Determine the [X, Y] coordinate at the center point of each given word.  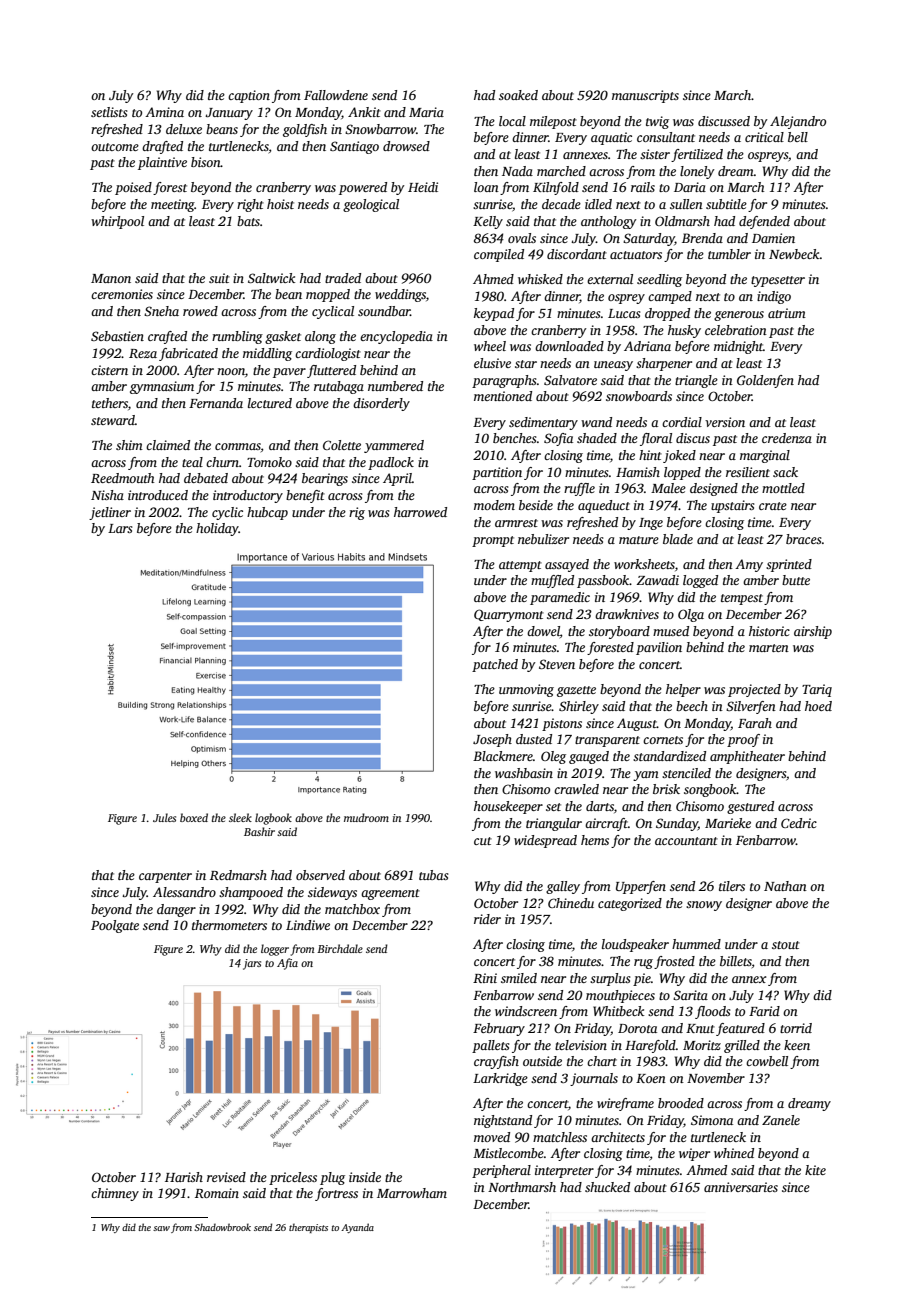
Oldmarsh [682, 221]
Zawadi [658, 580]
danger [176, 910]
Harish [184, 1177]
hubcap [267, 513]
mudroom [366, 817]
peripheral [501, 1171]
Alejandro [798, 122]
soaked [518, 95]
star [526, 364]
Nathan [785, 886]
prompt [493, 541]
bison [206, 162]
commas [238, 446]
